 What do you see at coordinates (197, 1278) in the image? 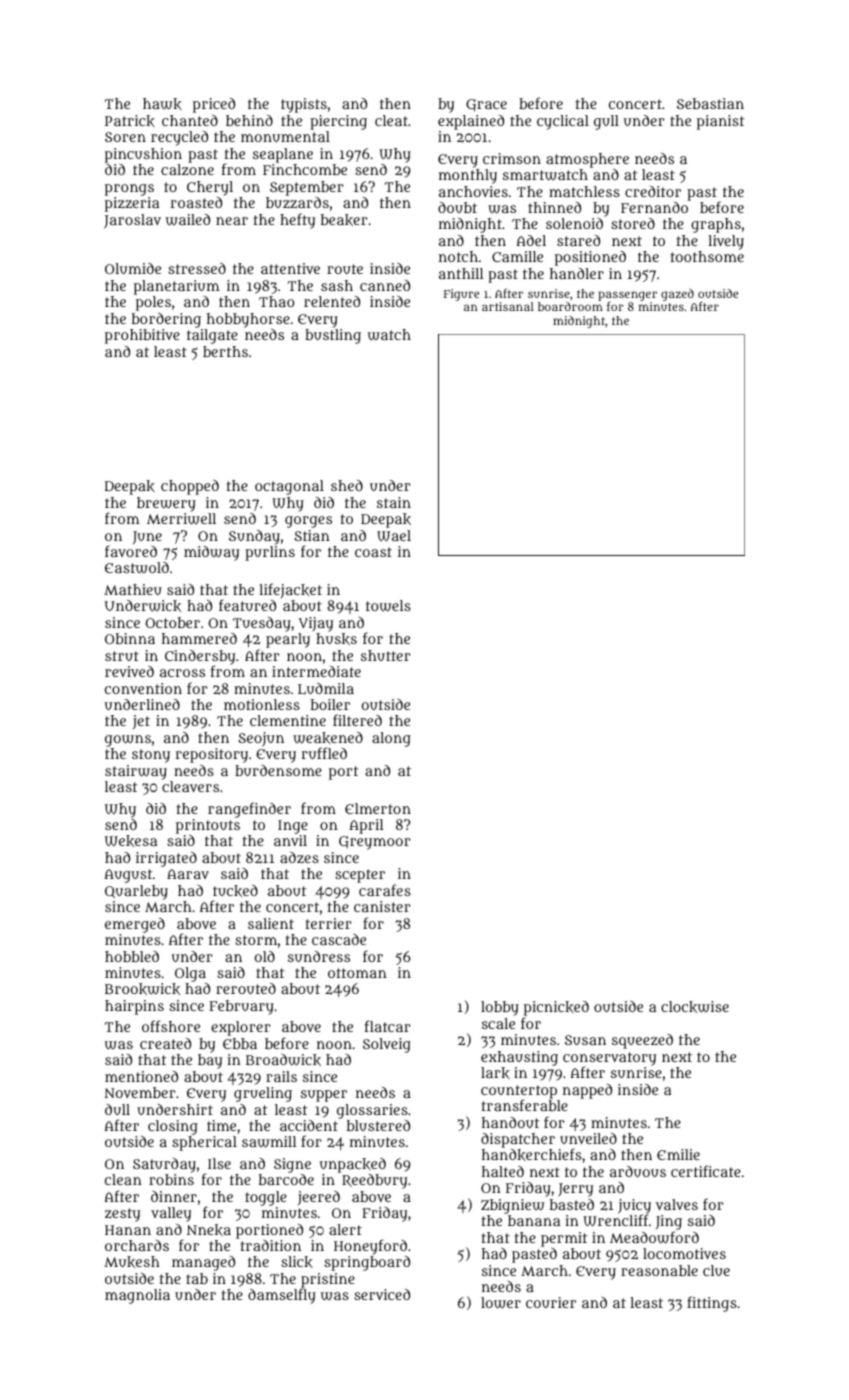
I see `tab` at bounding box center [197, 1278].
